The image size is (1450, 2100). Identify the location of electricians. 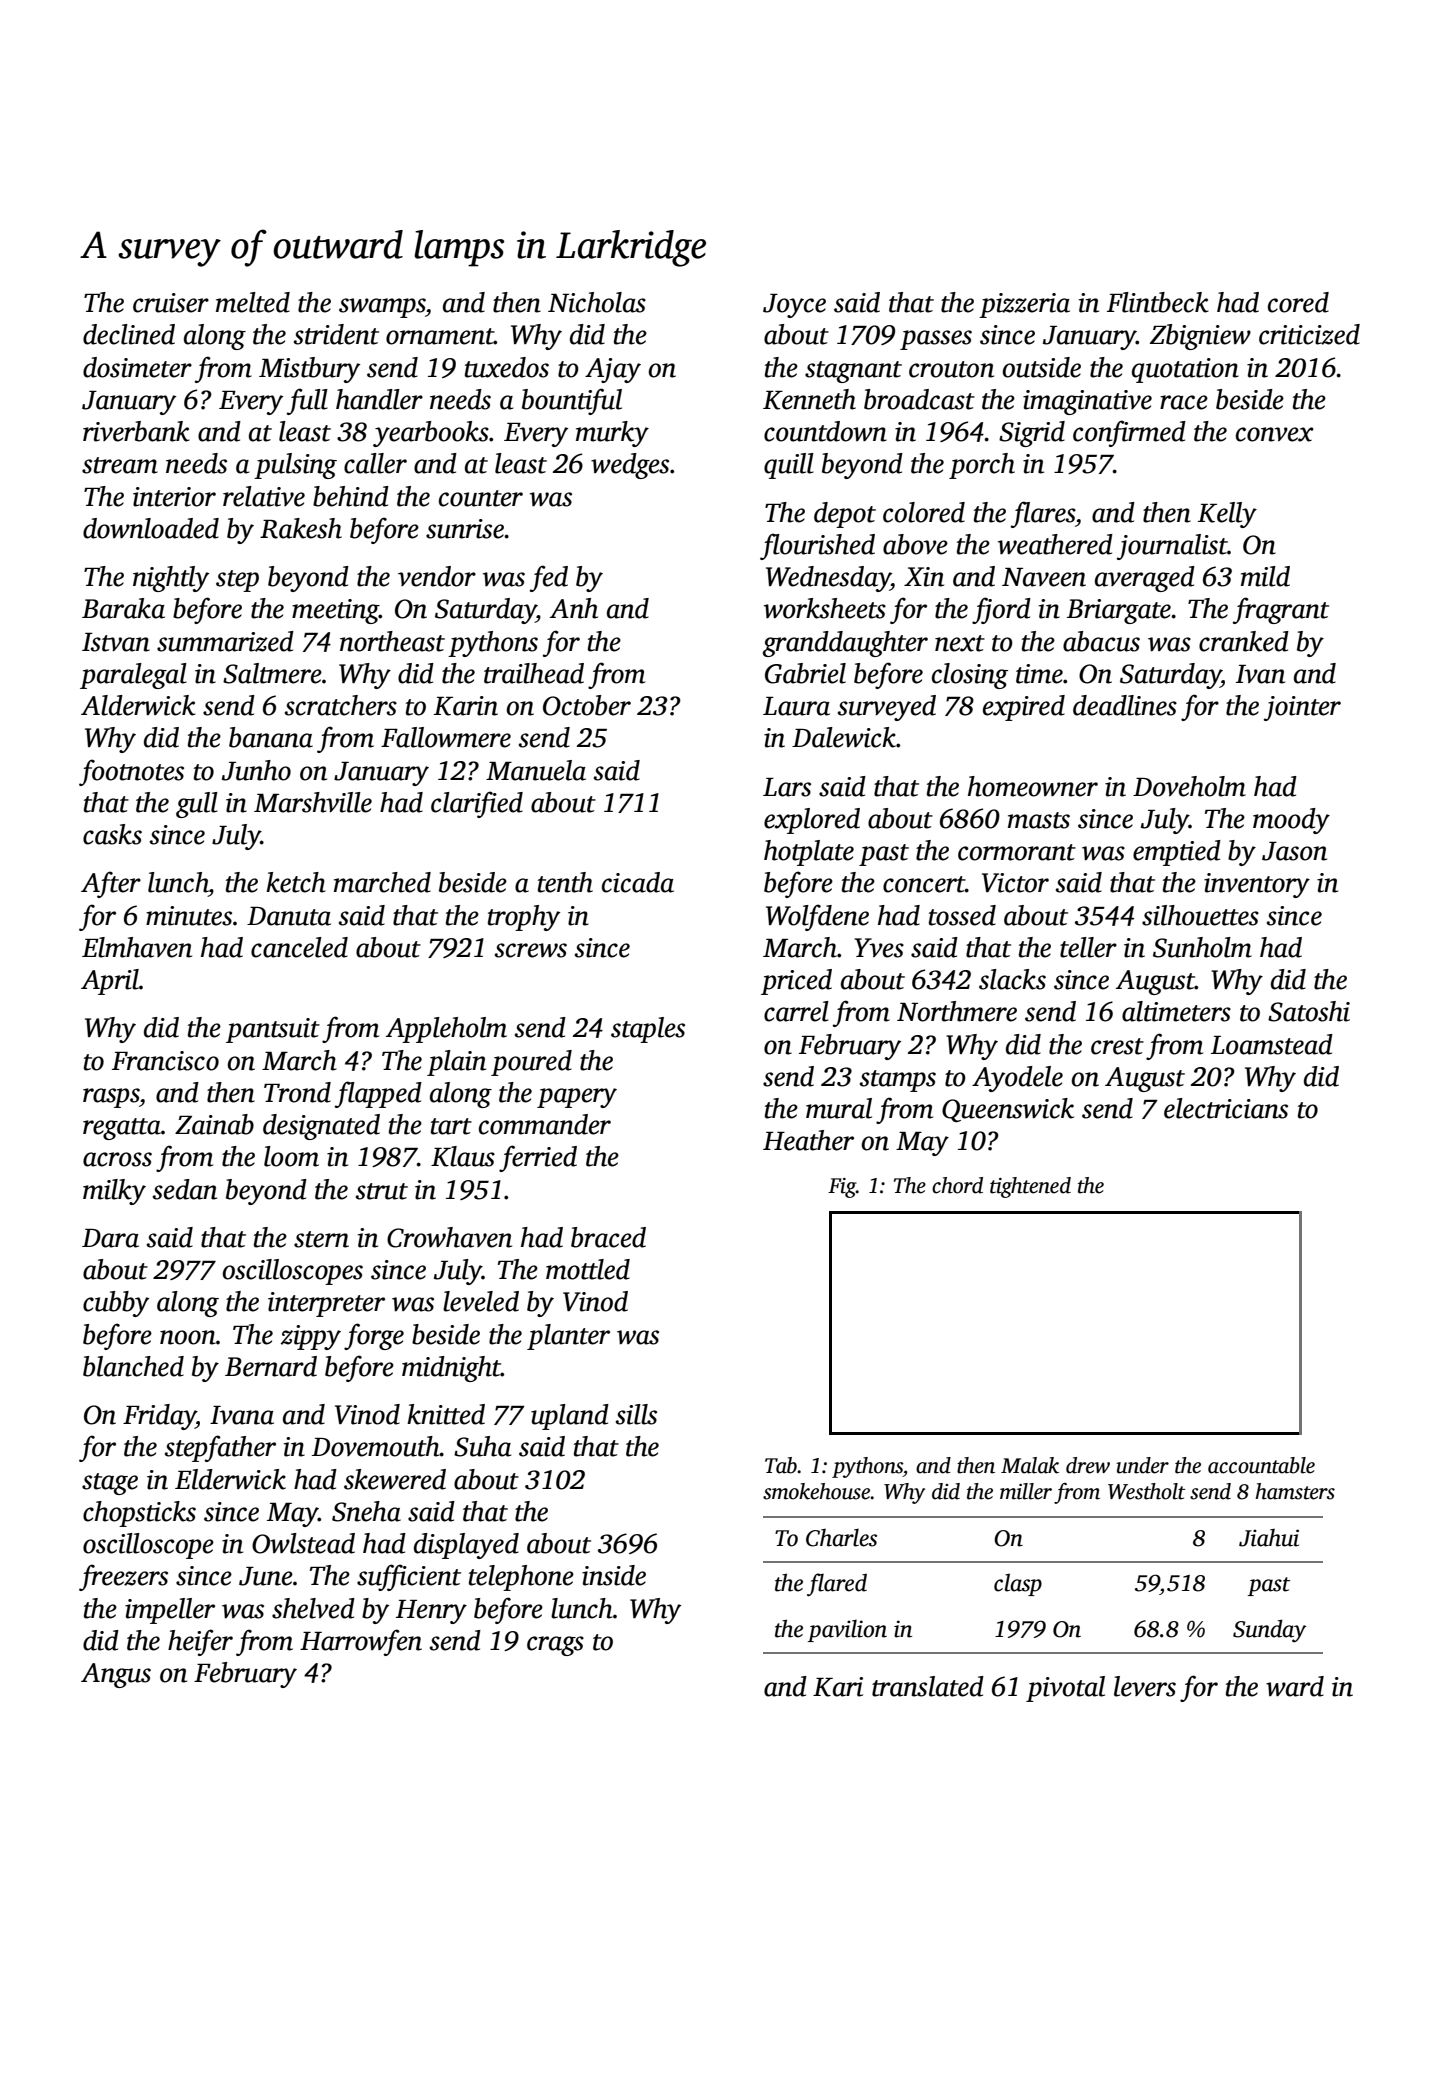
(1226, 1108).
